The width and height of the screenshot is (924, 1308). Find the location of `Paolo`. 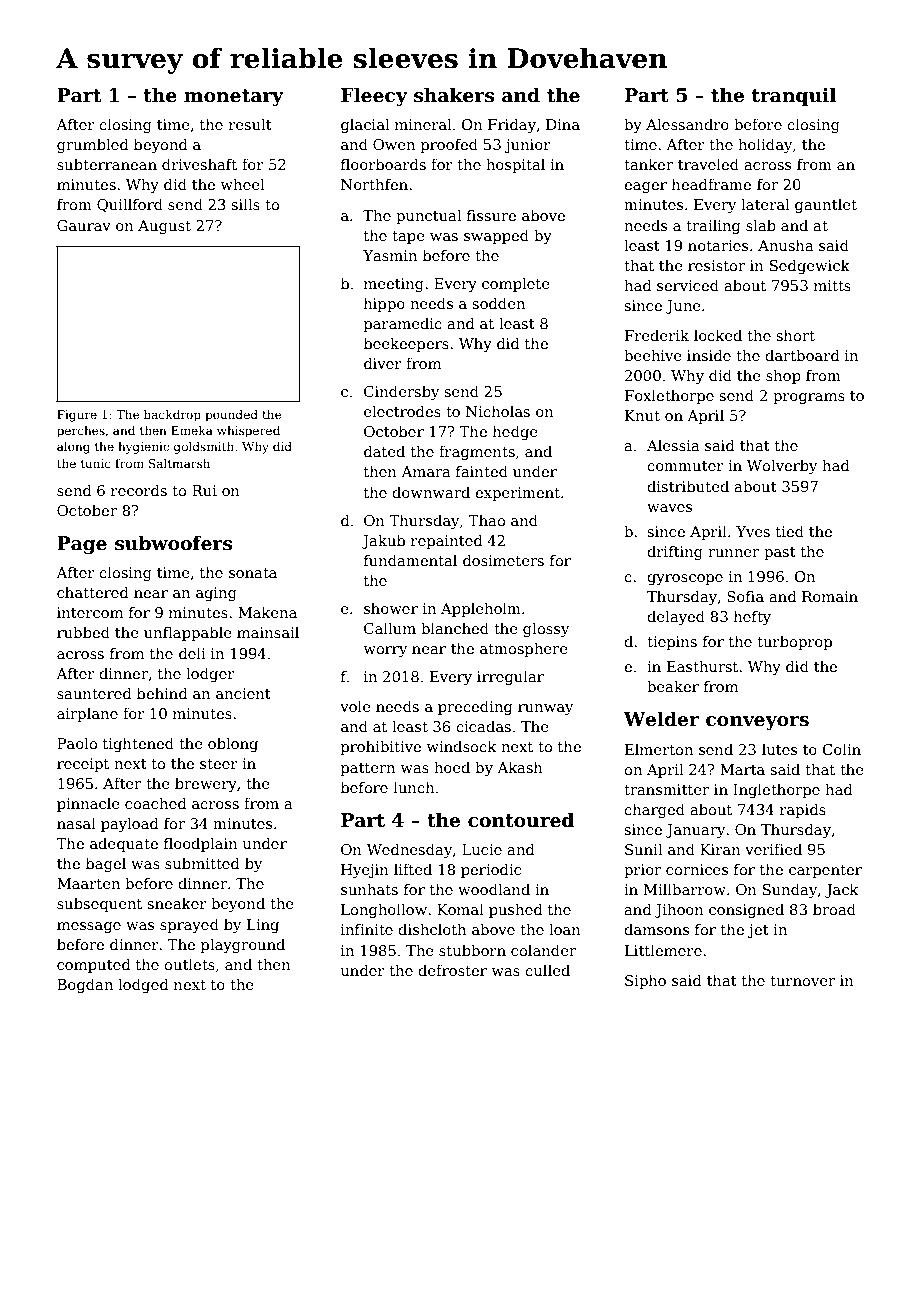

Paolo is located at coordinates (77, 743).
